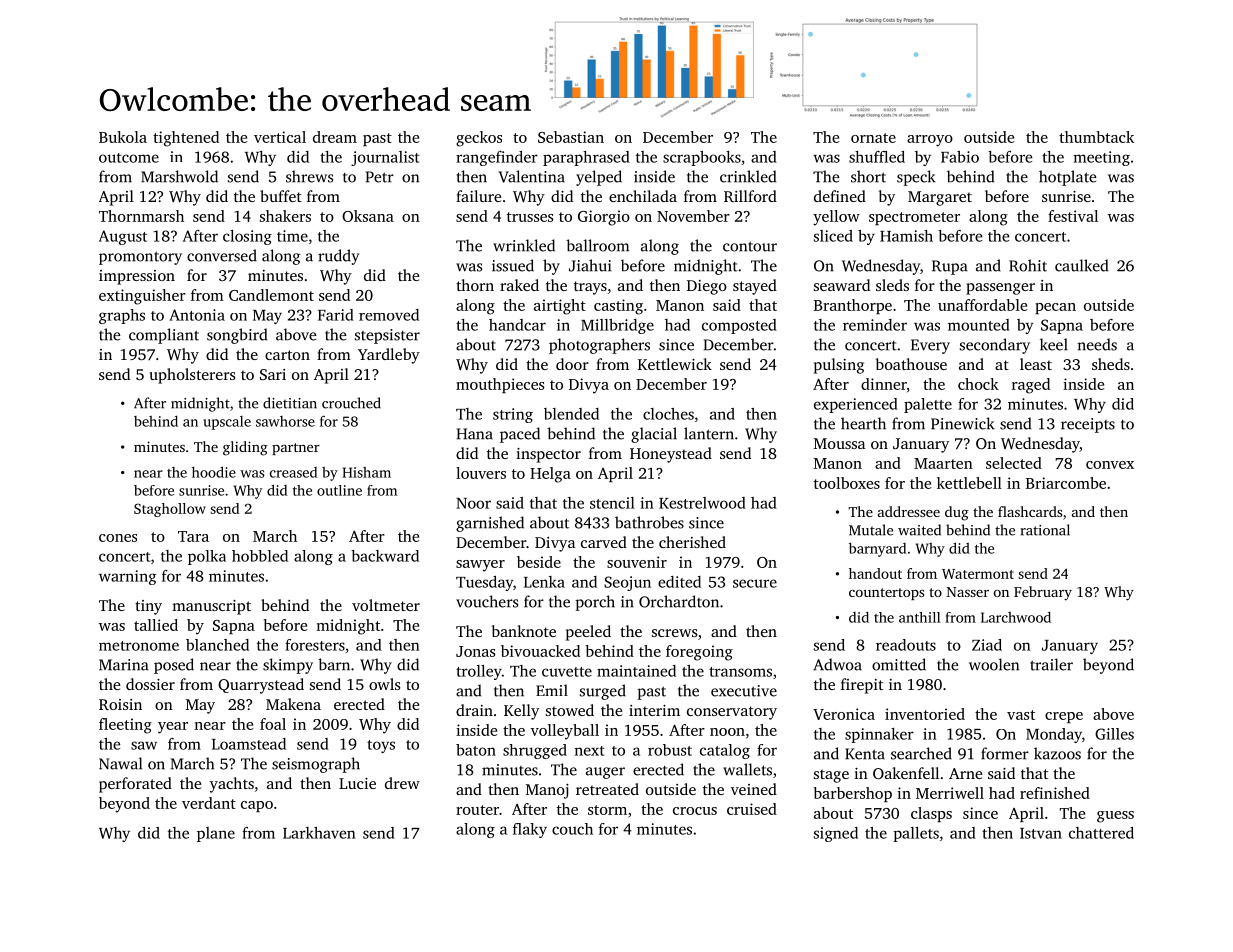 The width and height of the page is (1233, 952). What do you see at coordinates (668, 414) in the page?
I see `cloches` at bounding box center [668, 414].
